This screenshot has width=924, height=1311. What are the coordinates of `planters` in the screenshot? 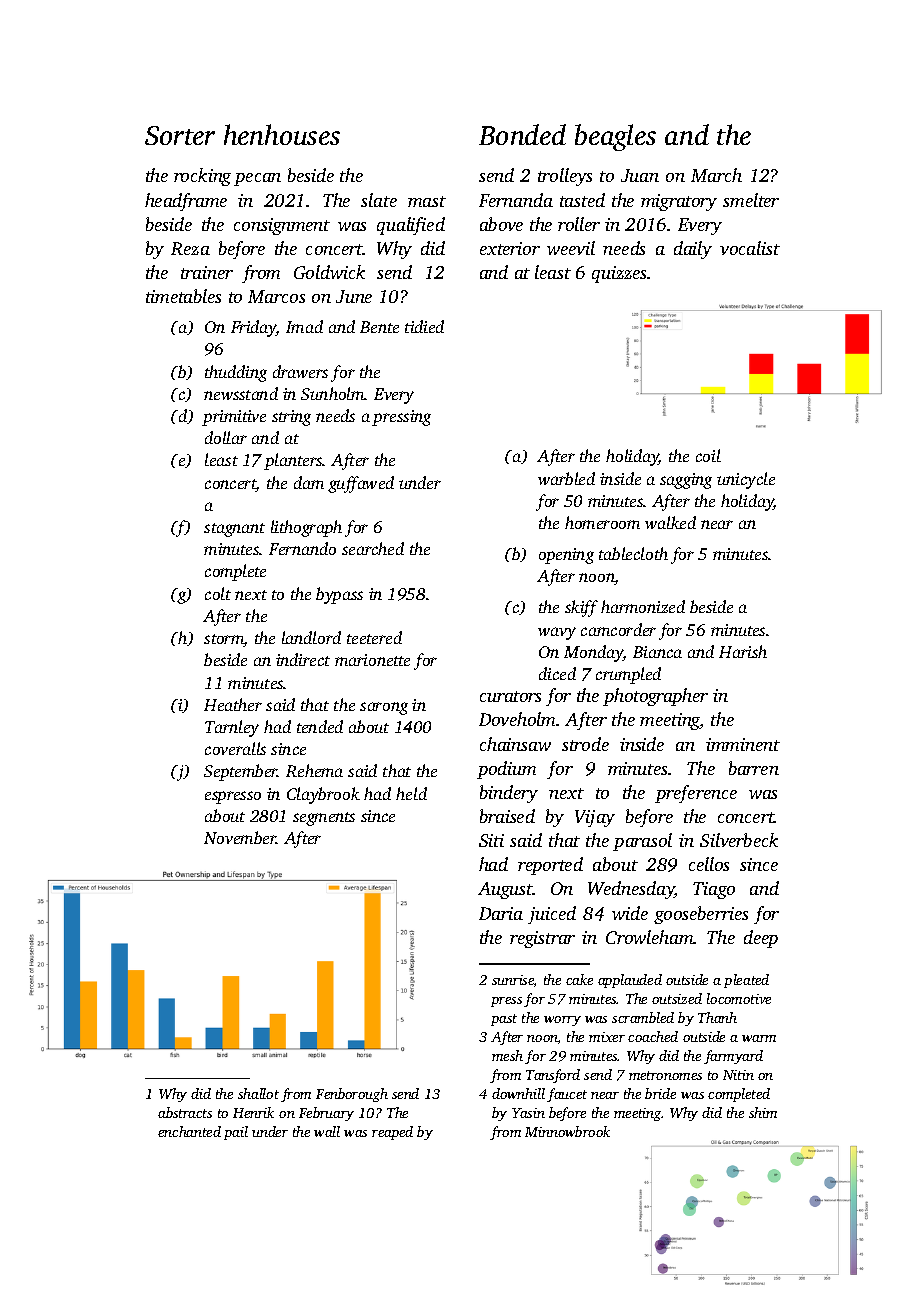 It's located at (293, 461).
